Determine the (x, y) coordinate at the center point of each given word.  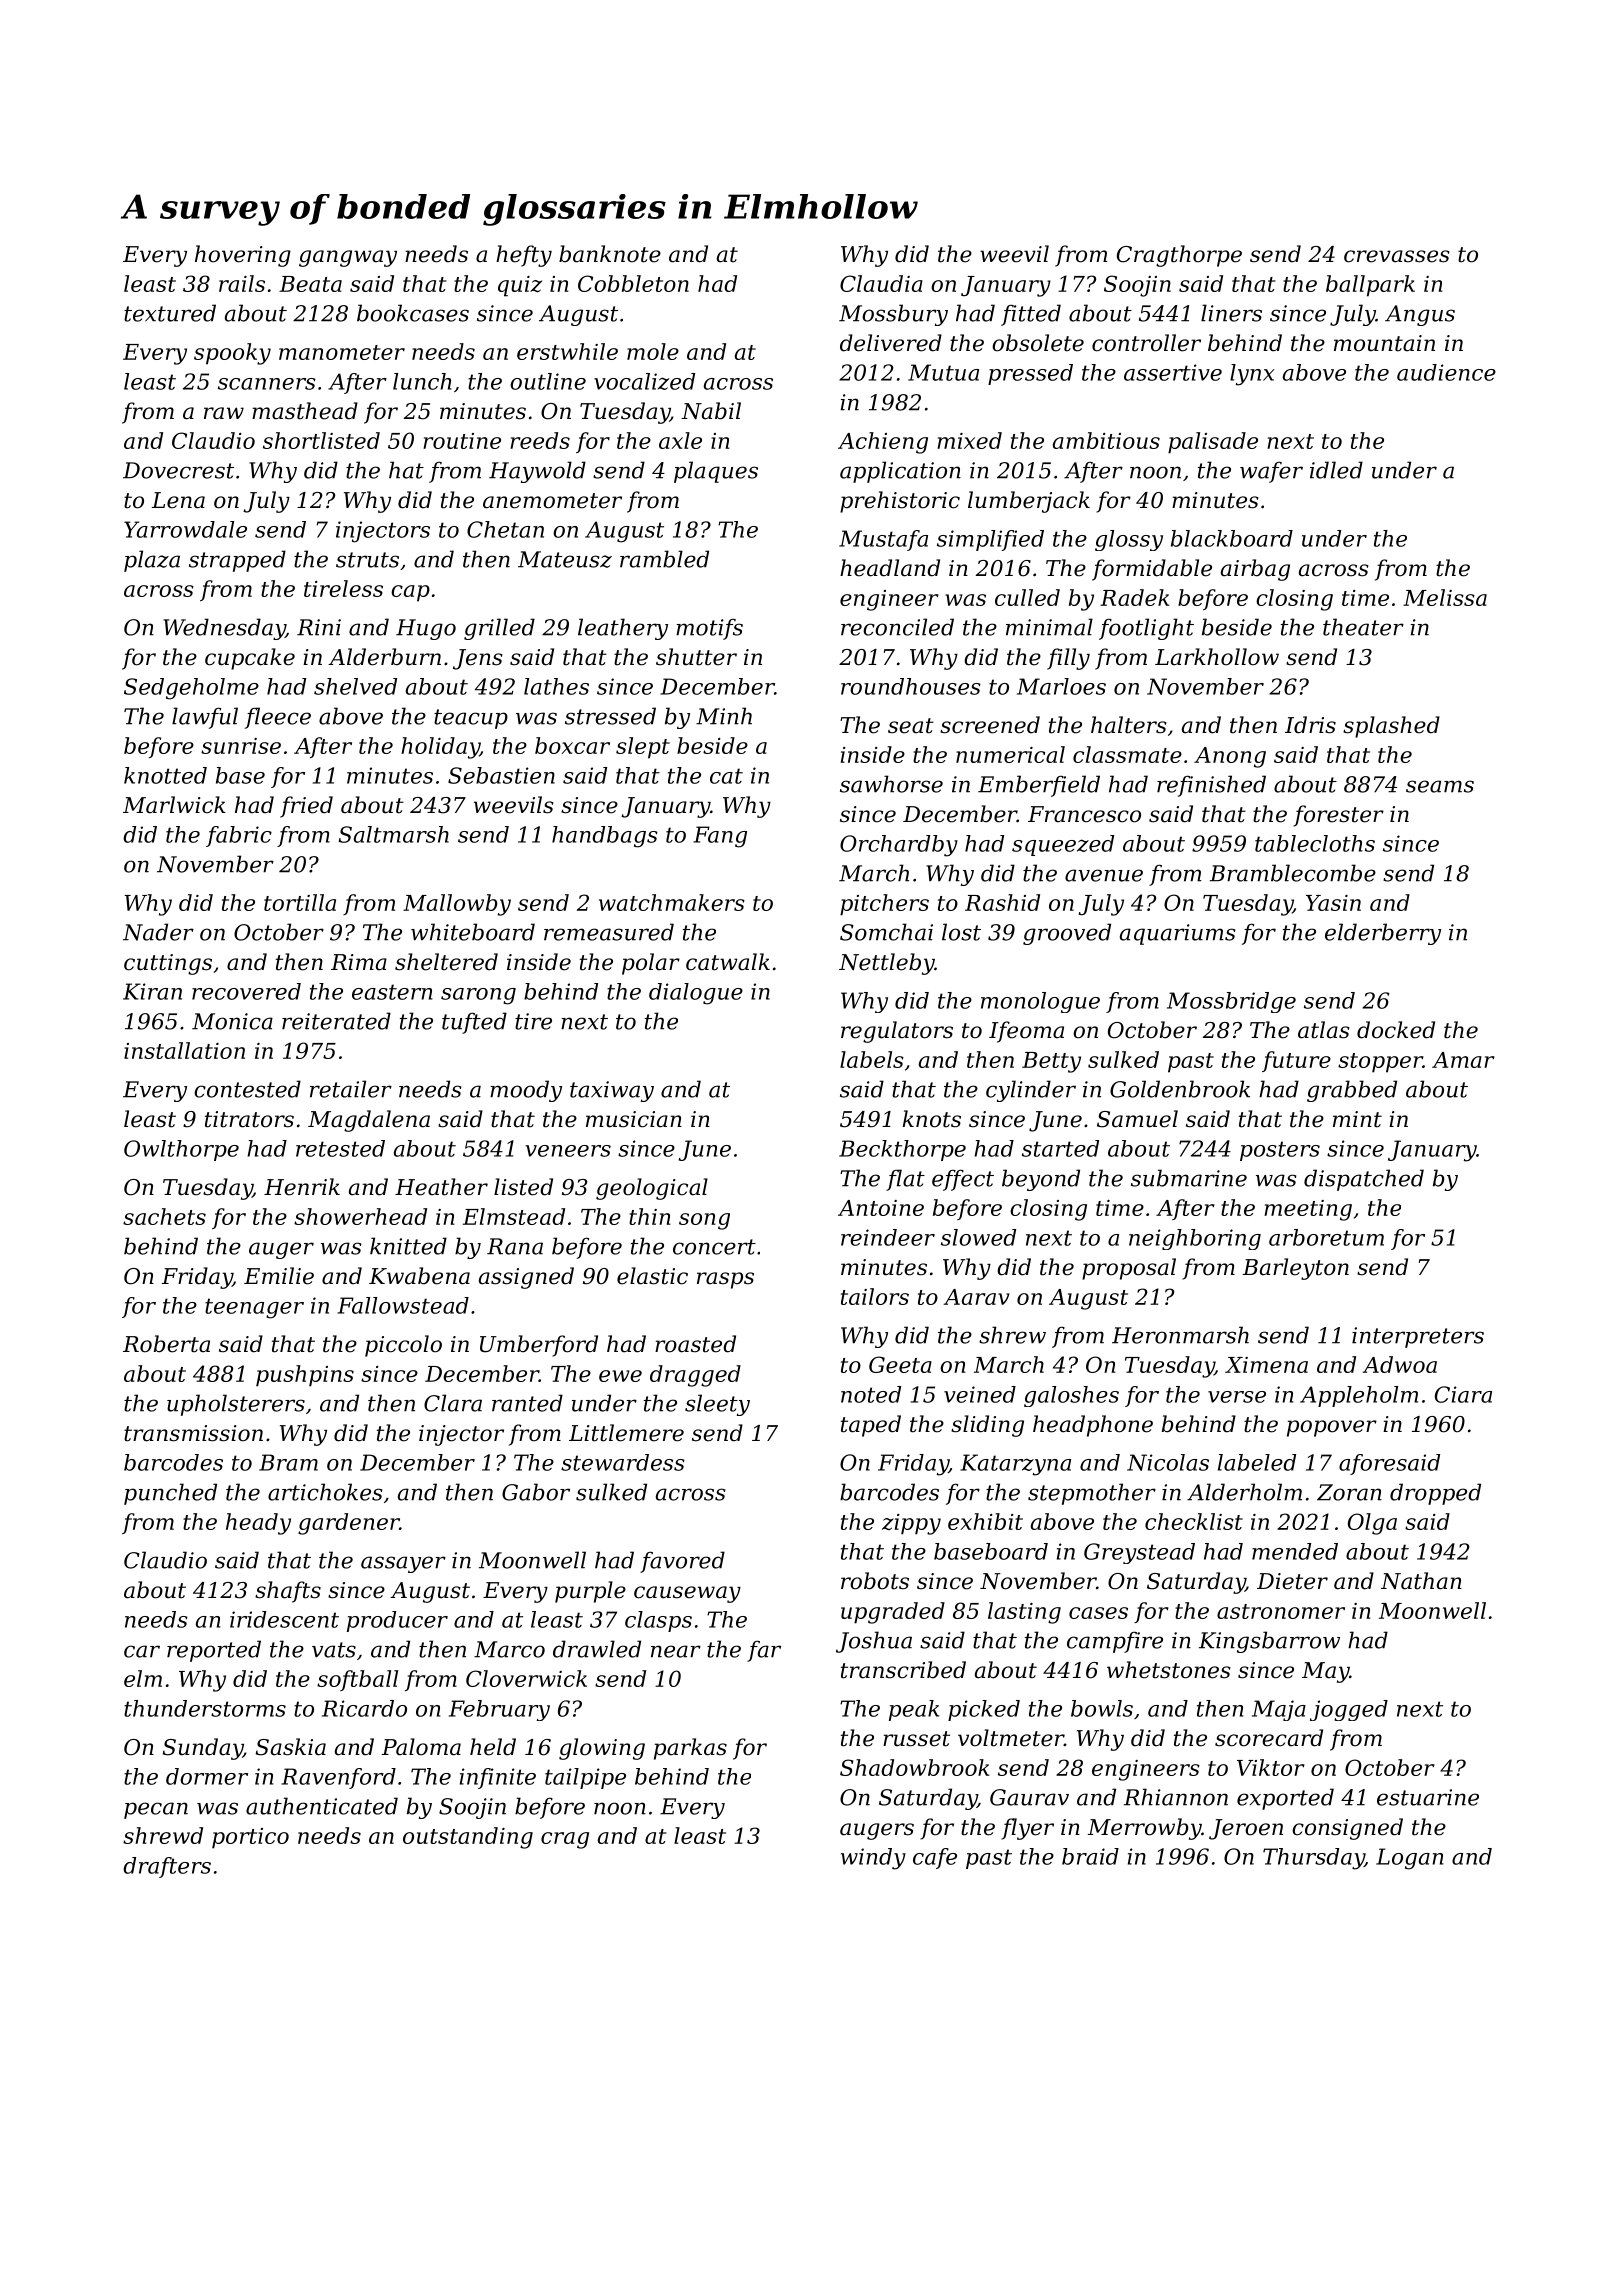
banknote (610, 254)
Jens (478, 659)
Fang (720, 837)
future (1296, 1061)
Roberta (166, 1344)
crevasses (1397, 256)
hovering (243, 256)
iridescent (284, 1619)
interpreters (1418, 1337)
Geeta (900, 1364)
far (764, 1651)
